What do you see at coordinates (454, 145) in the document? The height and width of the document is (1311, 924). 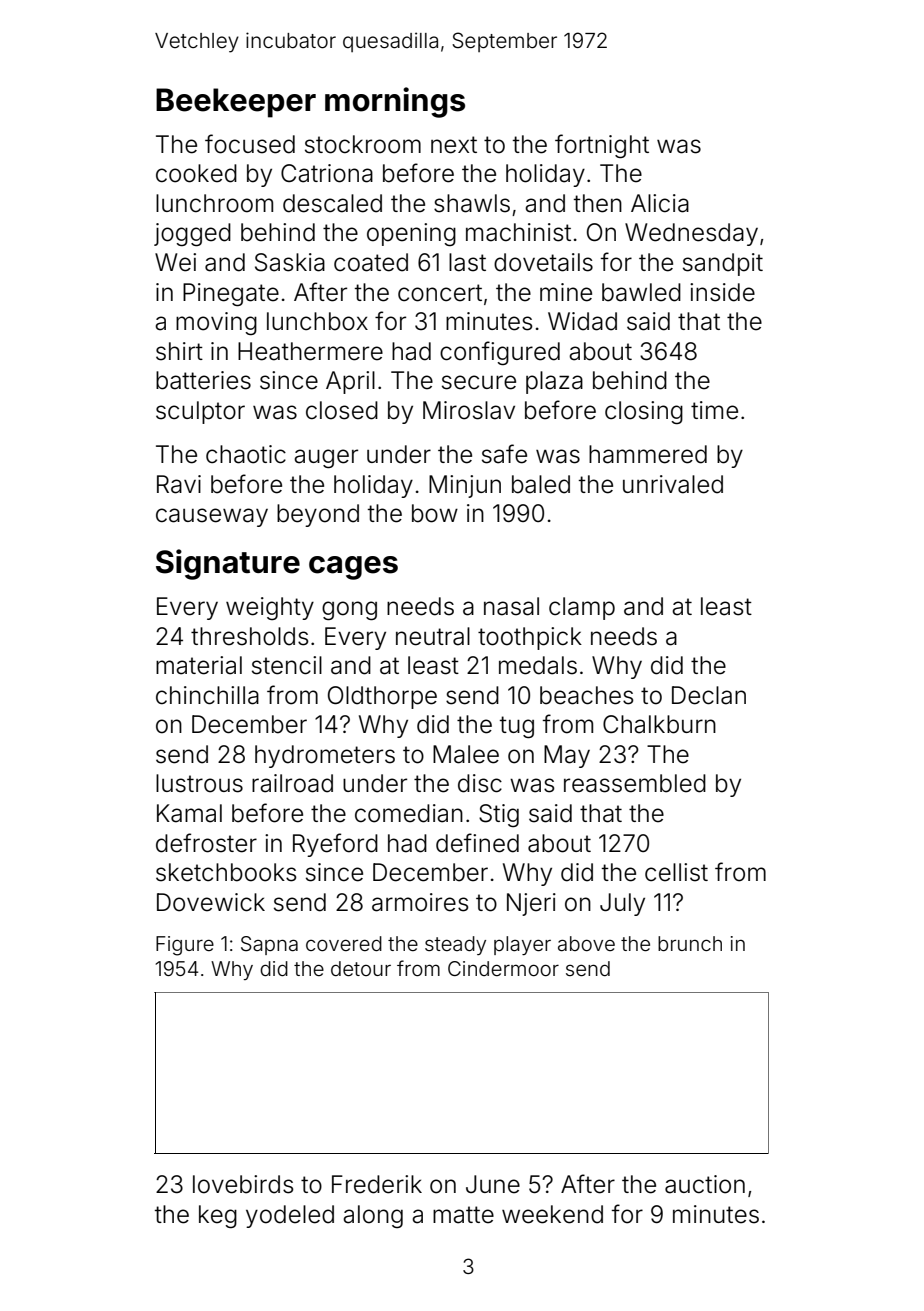 I see `next` at bounding box center [454, 145].
